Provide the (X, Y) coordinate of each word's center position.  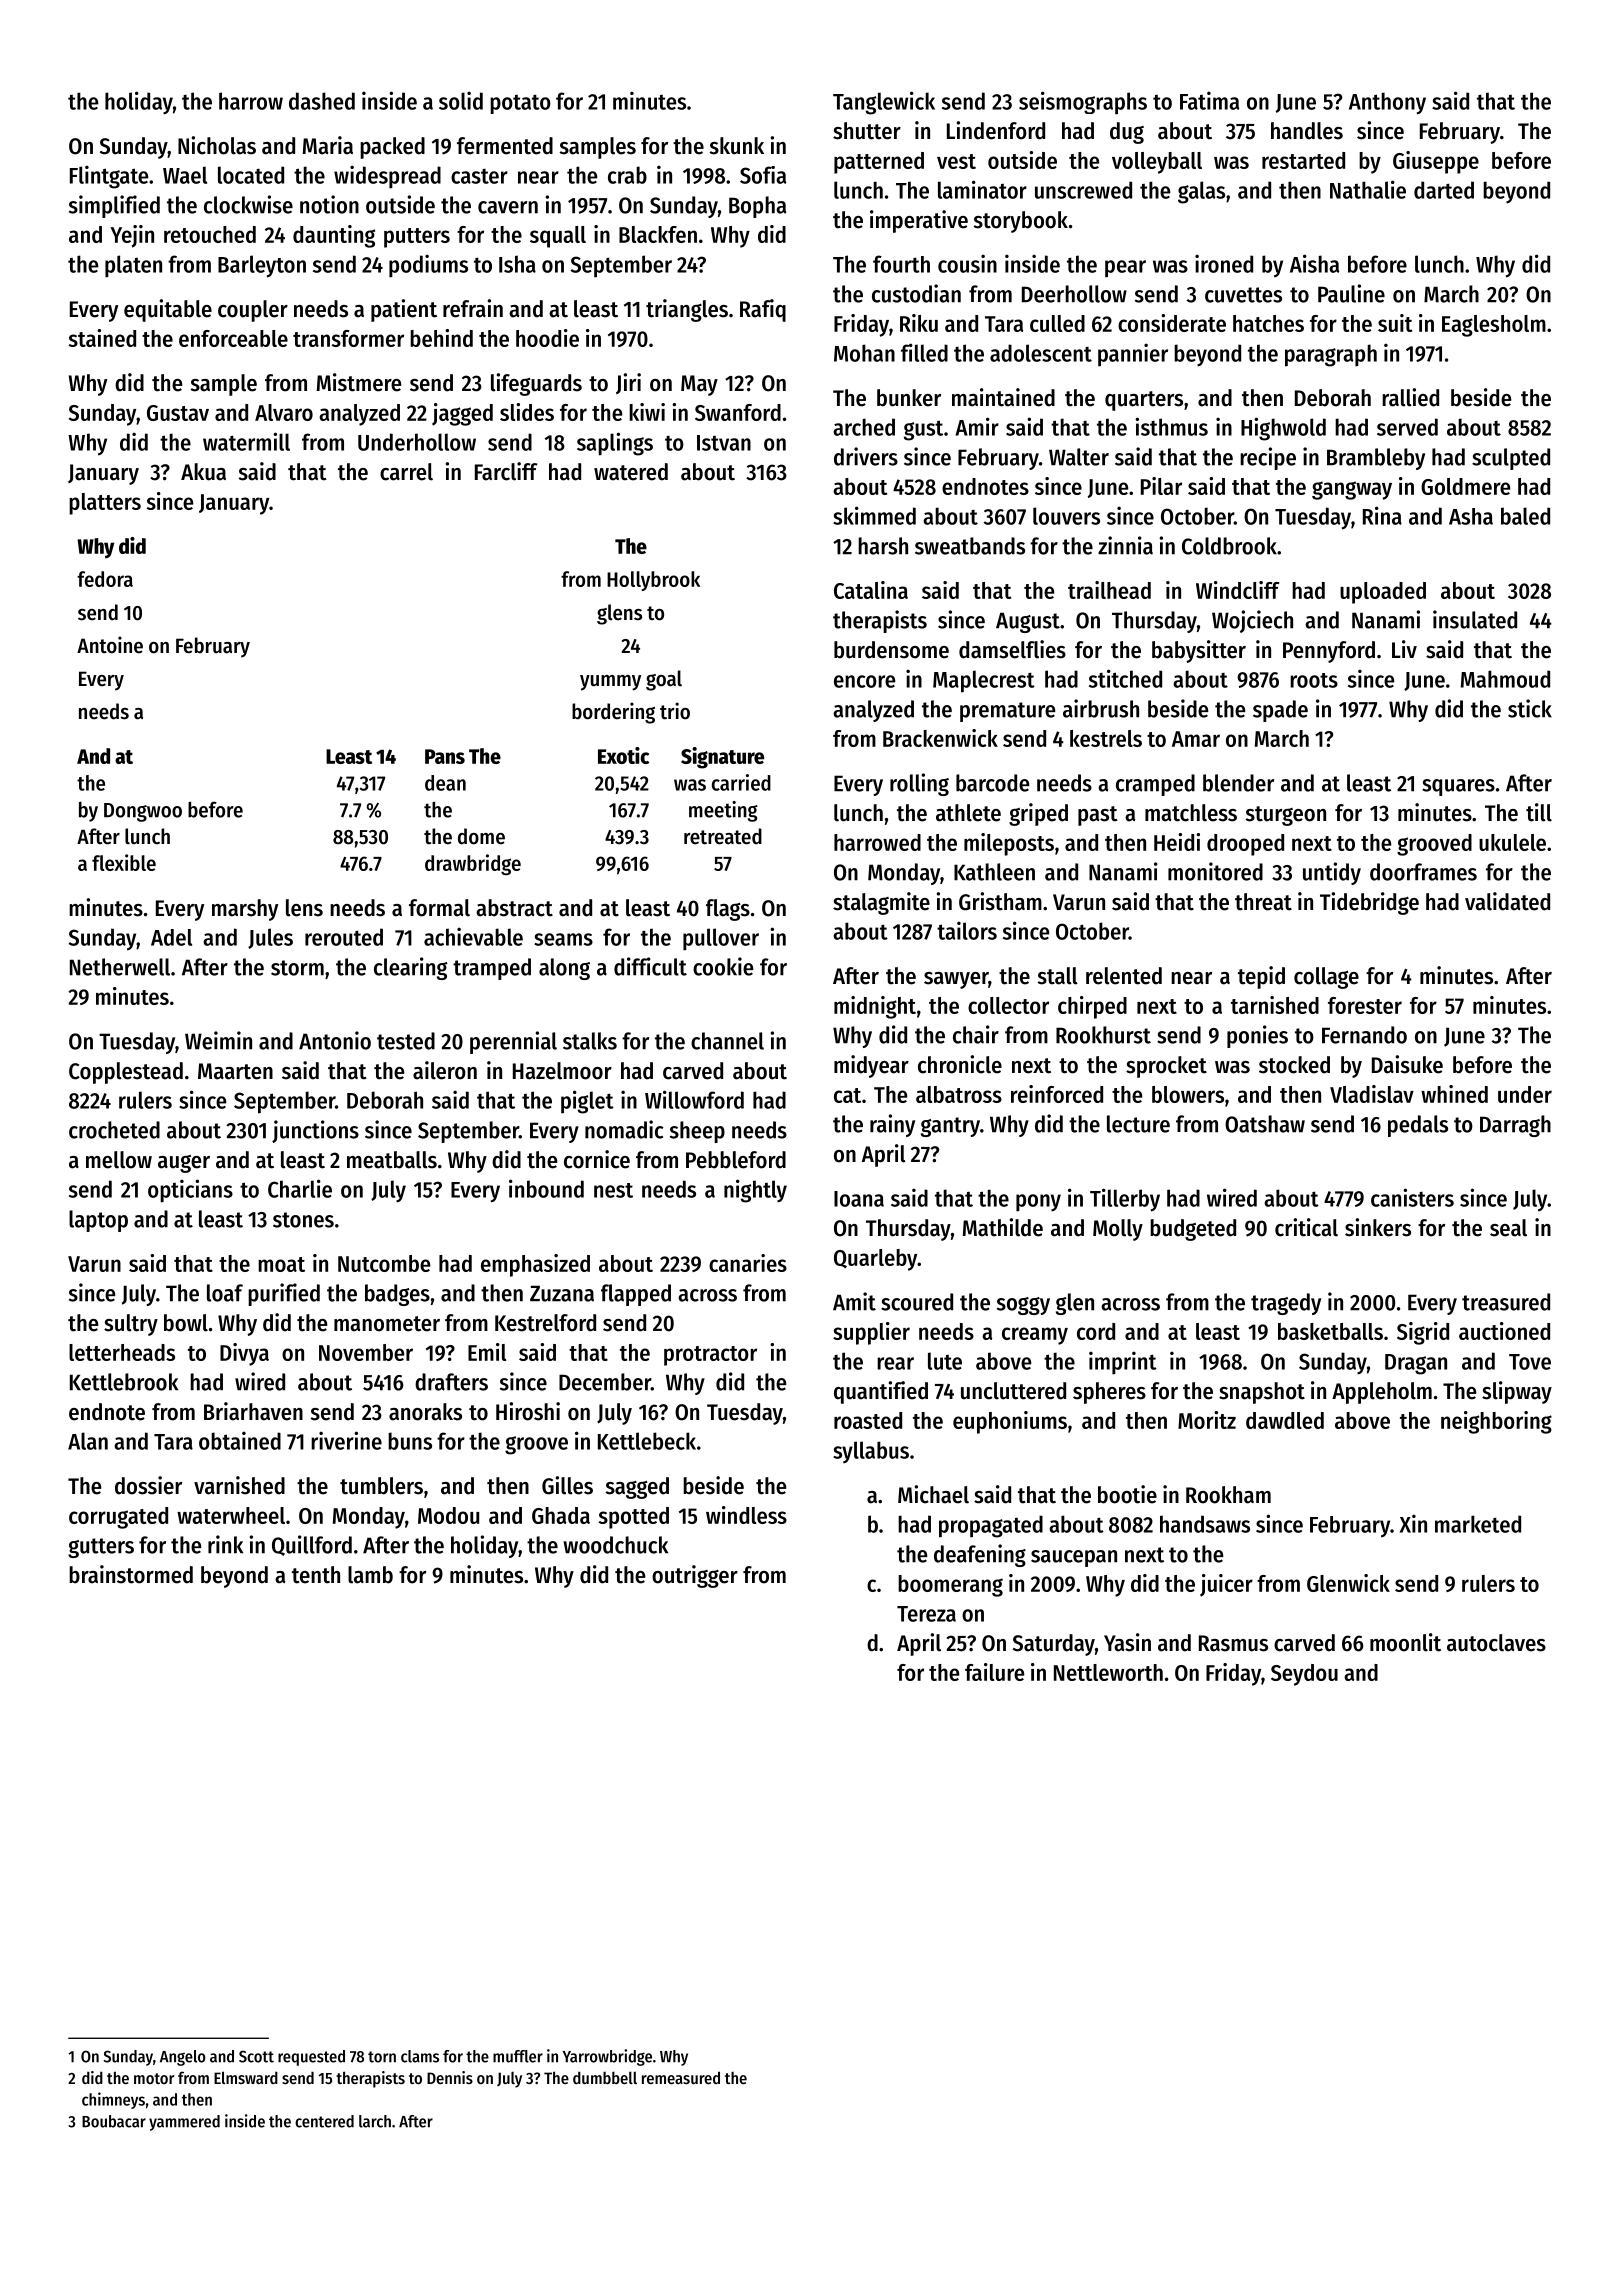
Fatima (1209, 100)
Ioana (859, 1199)
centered (324, 2121)
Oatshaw (1265, 1124)
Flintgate (109, 177)
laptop (98, 1221)
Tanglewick (884, 103)
